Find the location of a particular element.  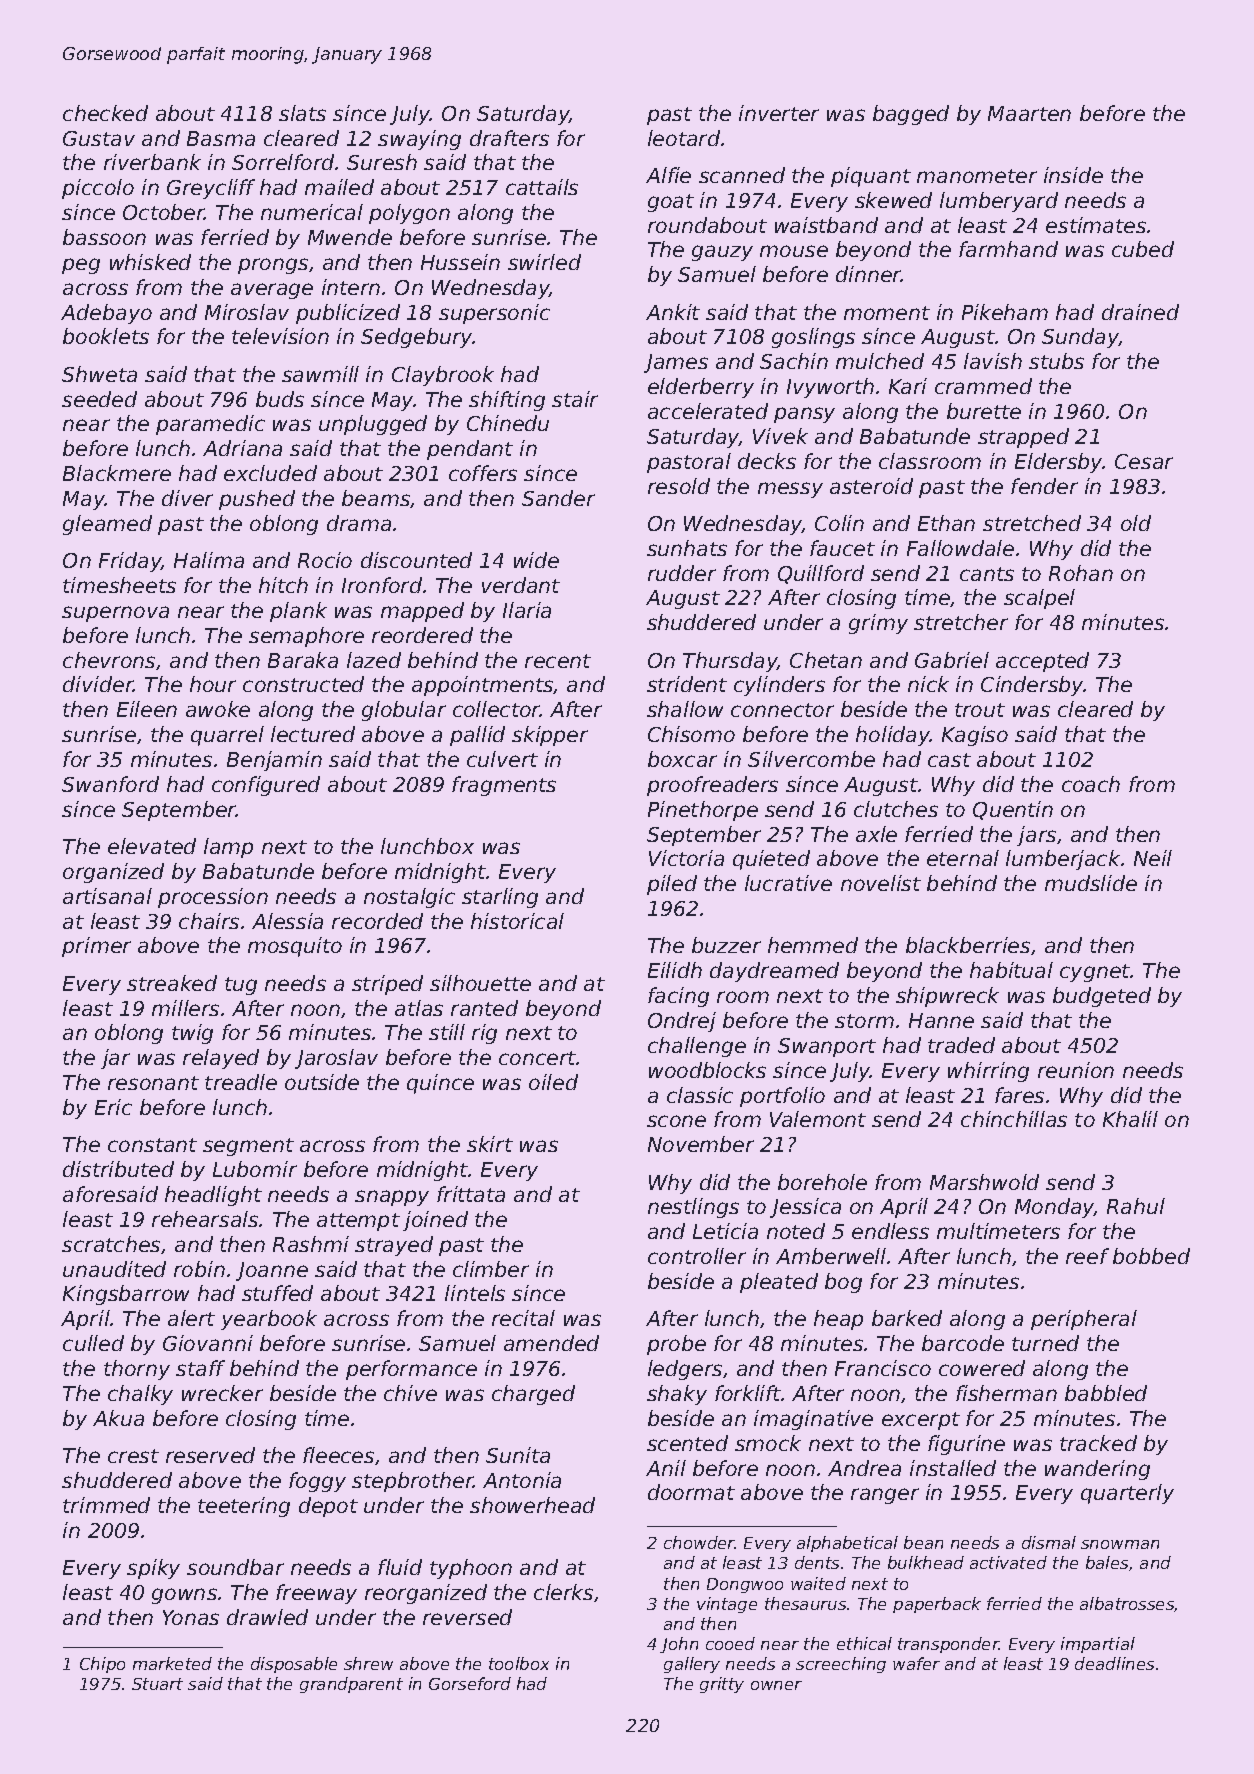

peg is located at coordinates (81, 266).
